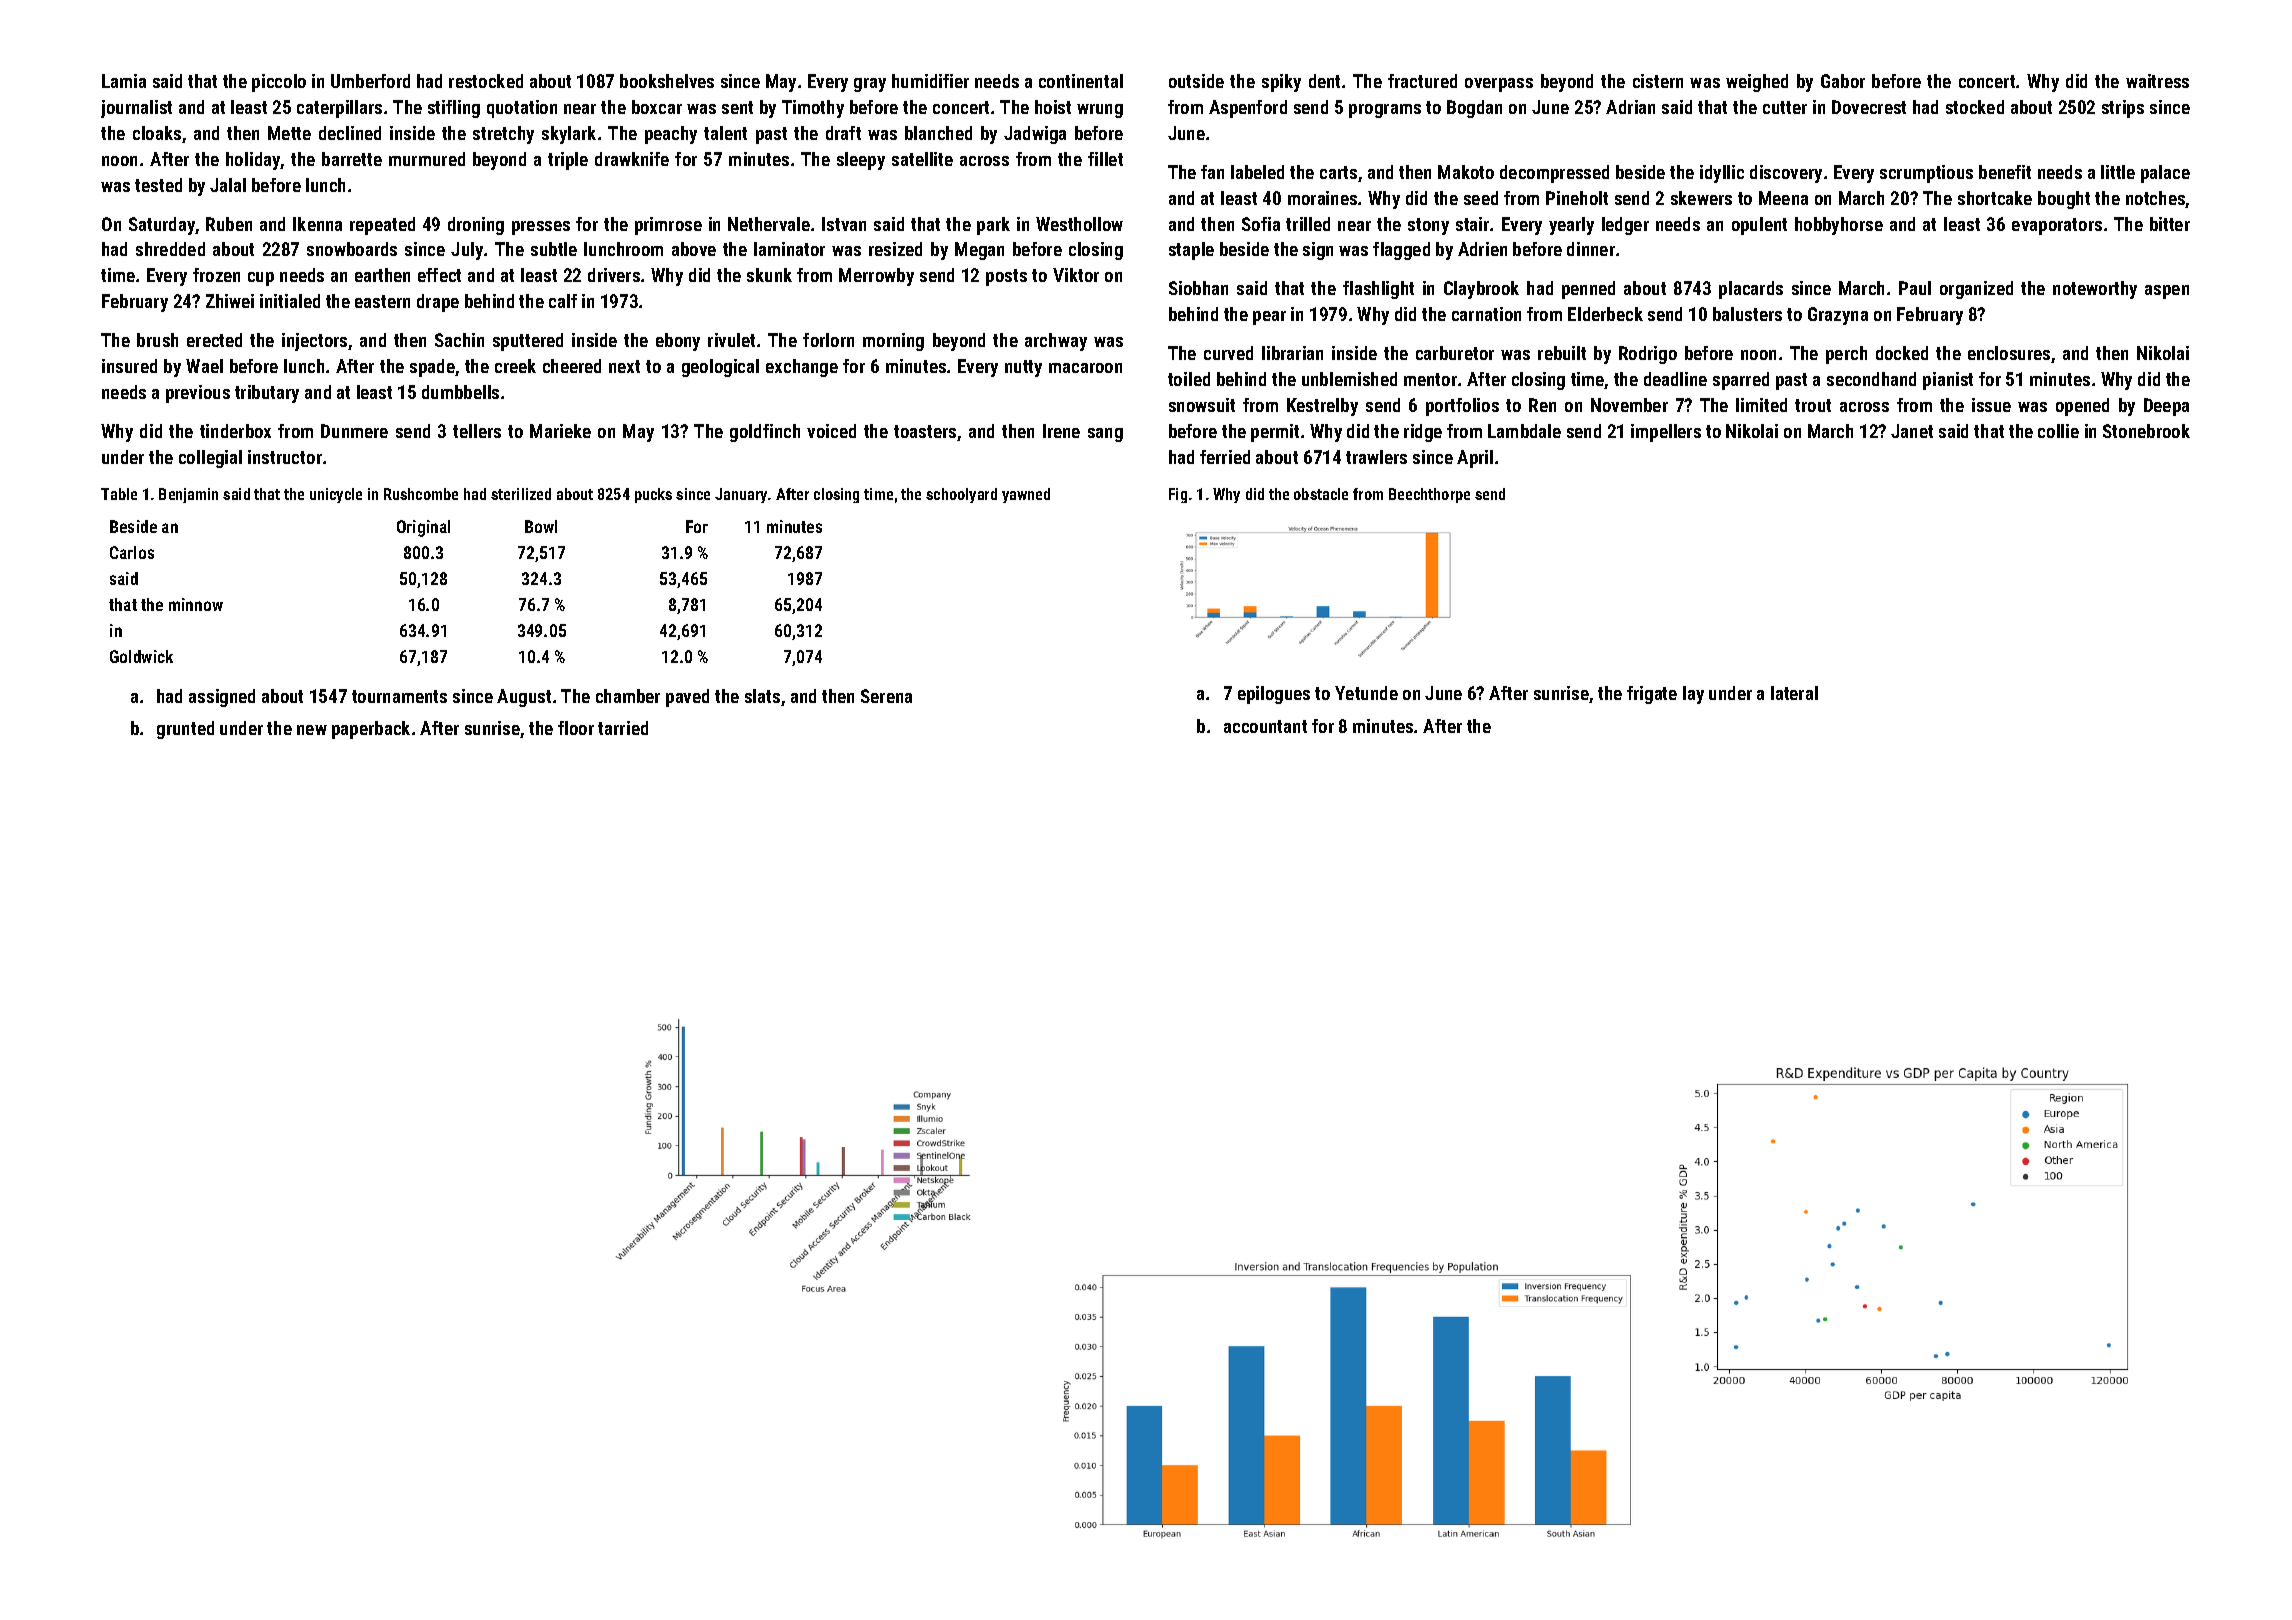 The height and width of the screenshot is (1620, 2292). What do you see at coordinates (423, 528) in the screenshot?
I see `Original` at bounding box center [423, 528].
